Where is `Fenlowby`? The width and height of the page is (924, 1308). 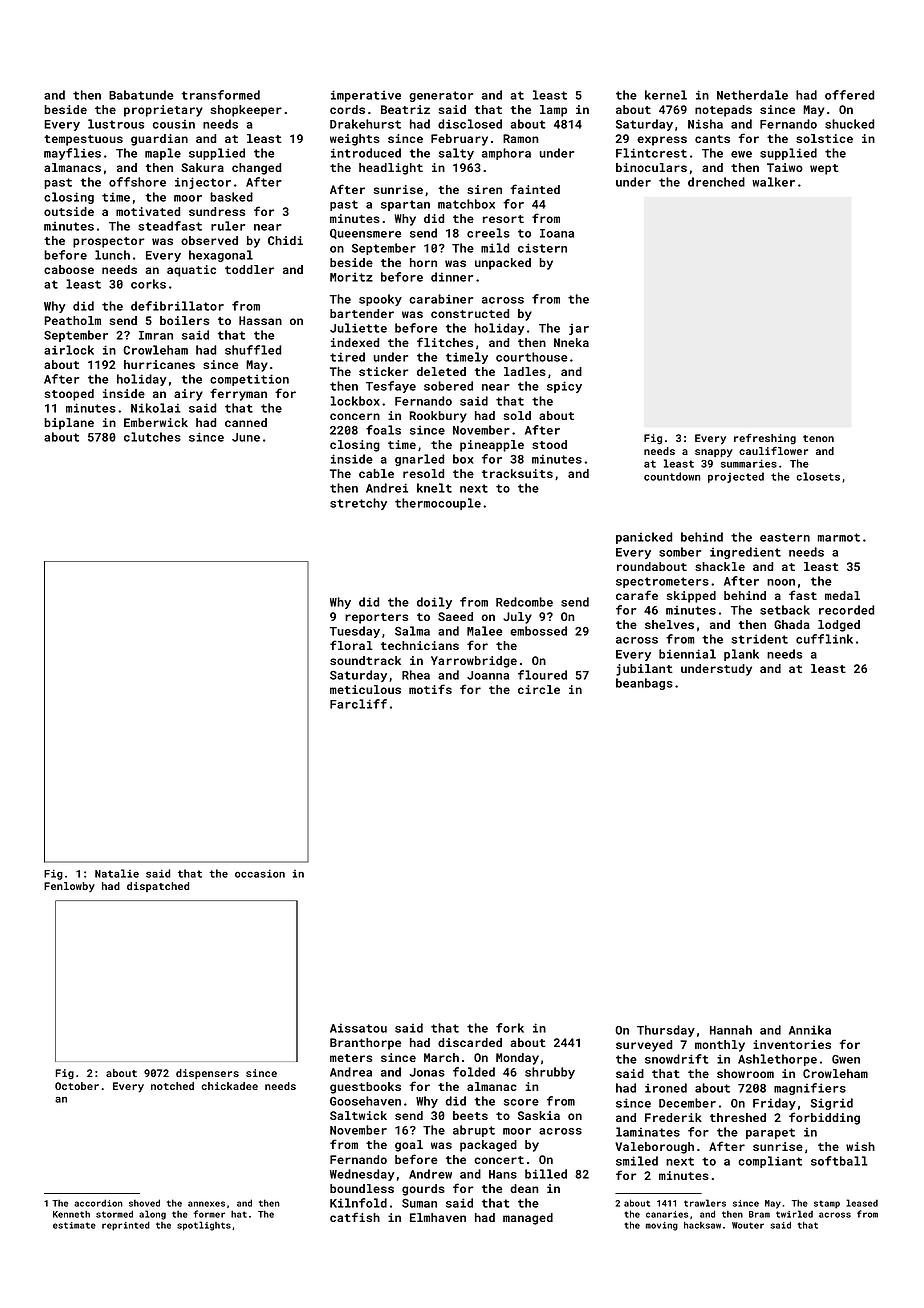 Fenlowby is located at coordinates (69, 887).
